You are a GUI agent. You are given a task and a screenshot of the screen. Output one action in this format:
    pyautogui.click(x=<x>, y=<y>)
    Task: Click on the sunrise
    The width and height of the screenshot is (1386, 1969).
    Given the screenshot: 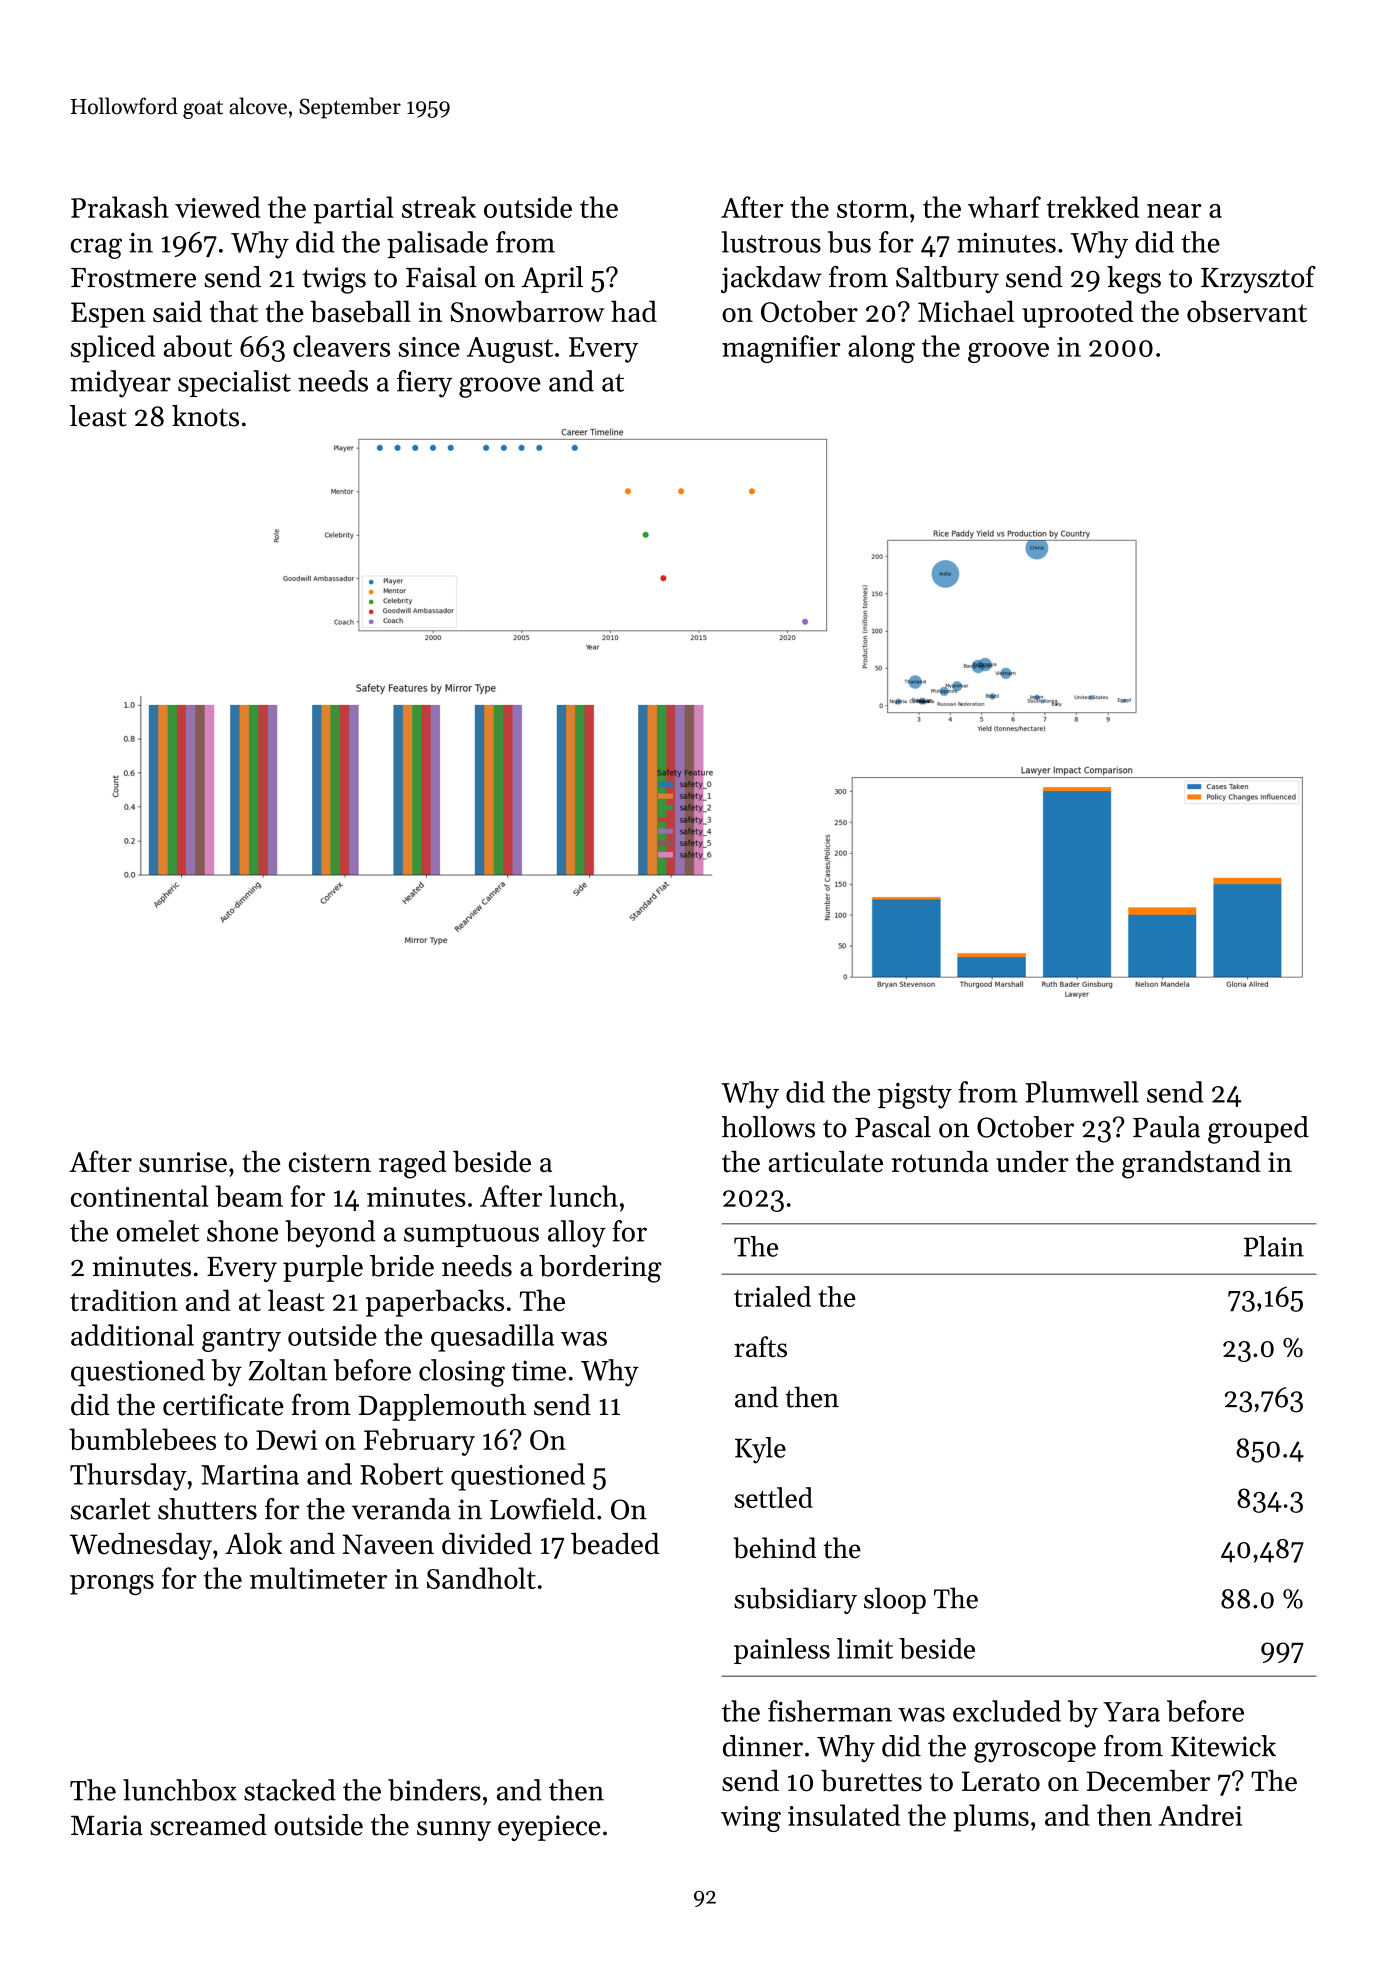 What is the action you would take?
    pyautogui.click(x=183, y=1162)
